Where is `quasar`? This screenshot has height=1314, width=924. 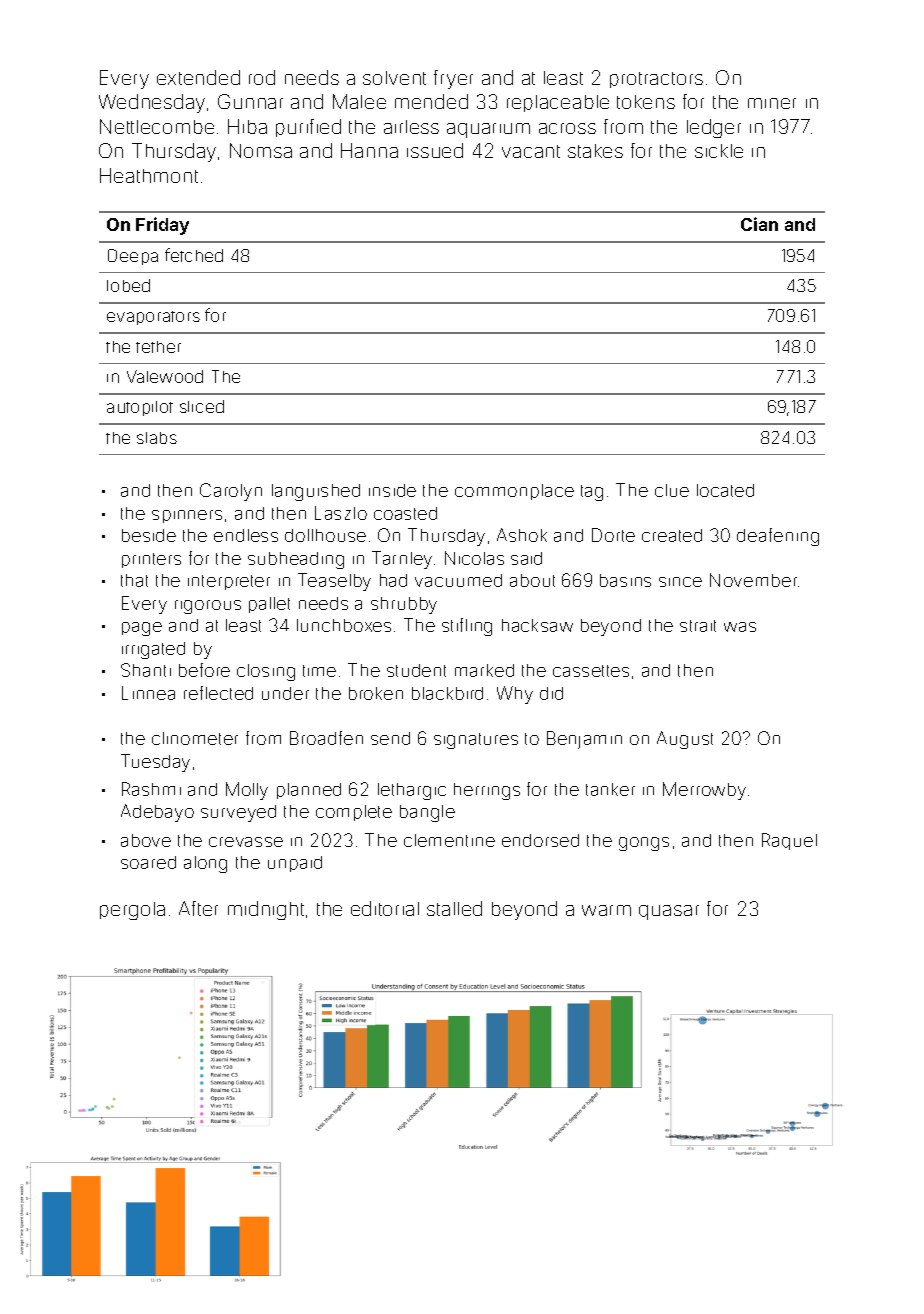 quasar is located at coordinates (669, 912).
